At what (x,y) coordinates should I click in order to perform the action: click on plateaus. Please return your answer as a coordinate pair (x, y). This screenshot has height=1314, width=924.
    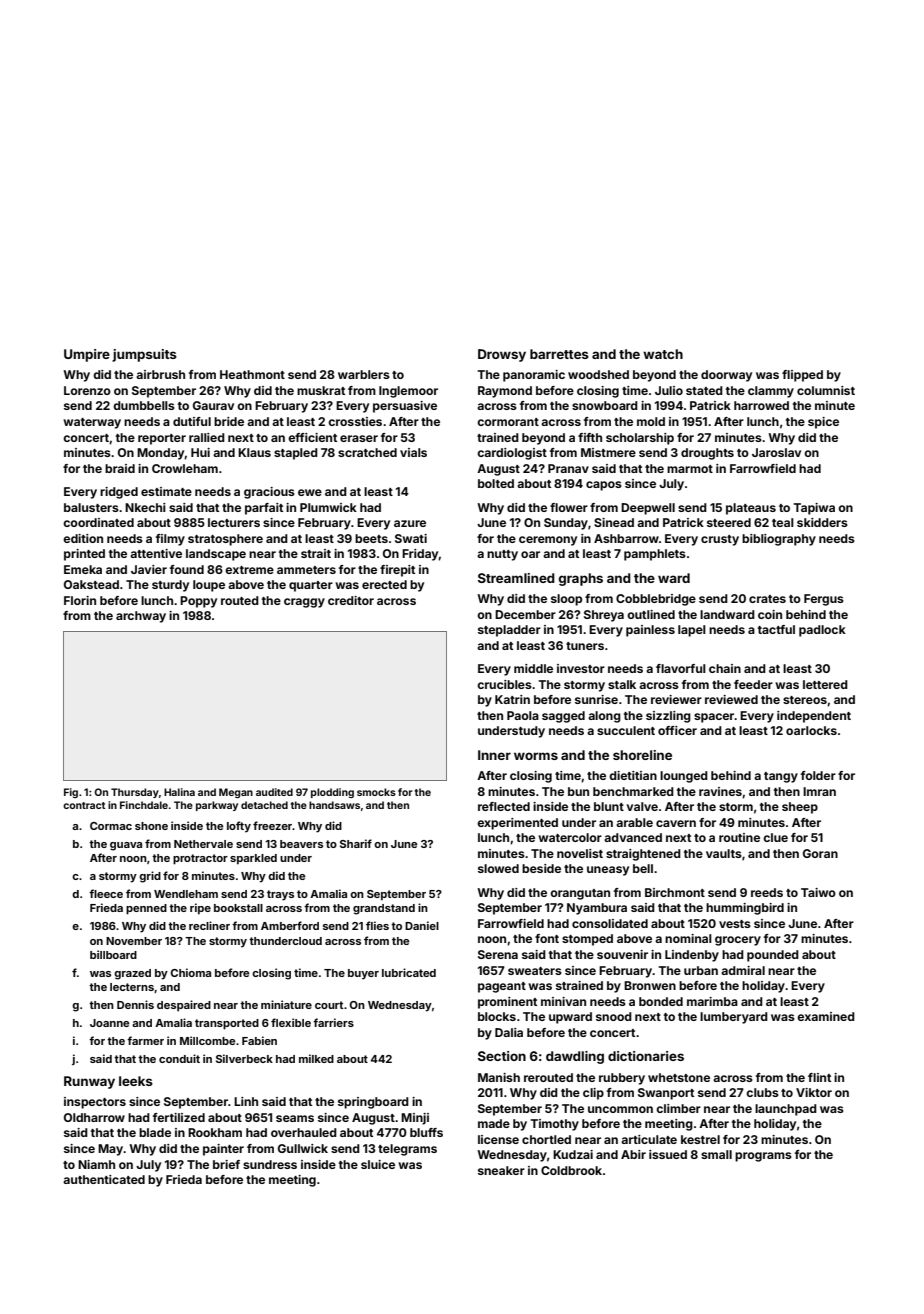
    Looking at the image, I should click on (751, 509).
